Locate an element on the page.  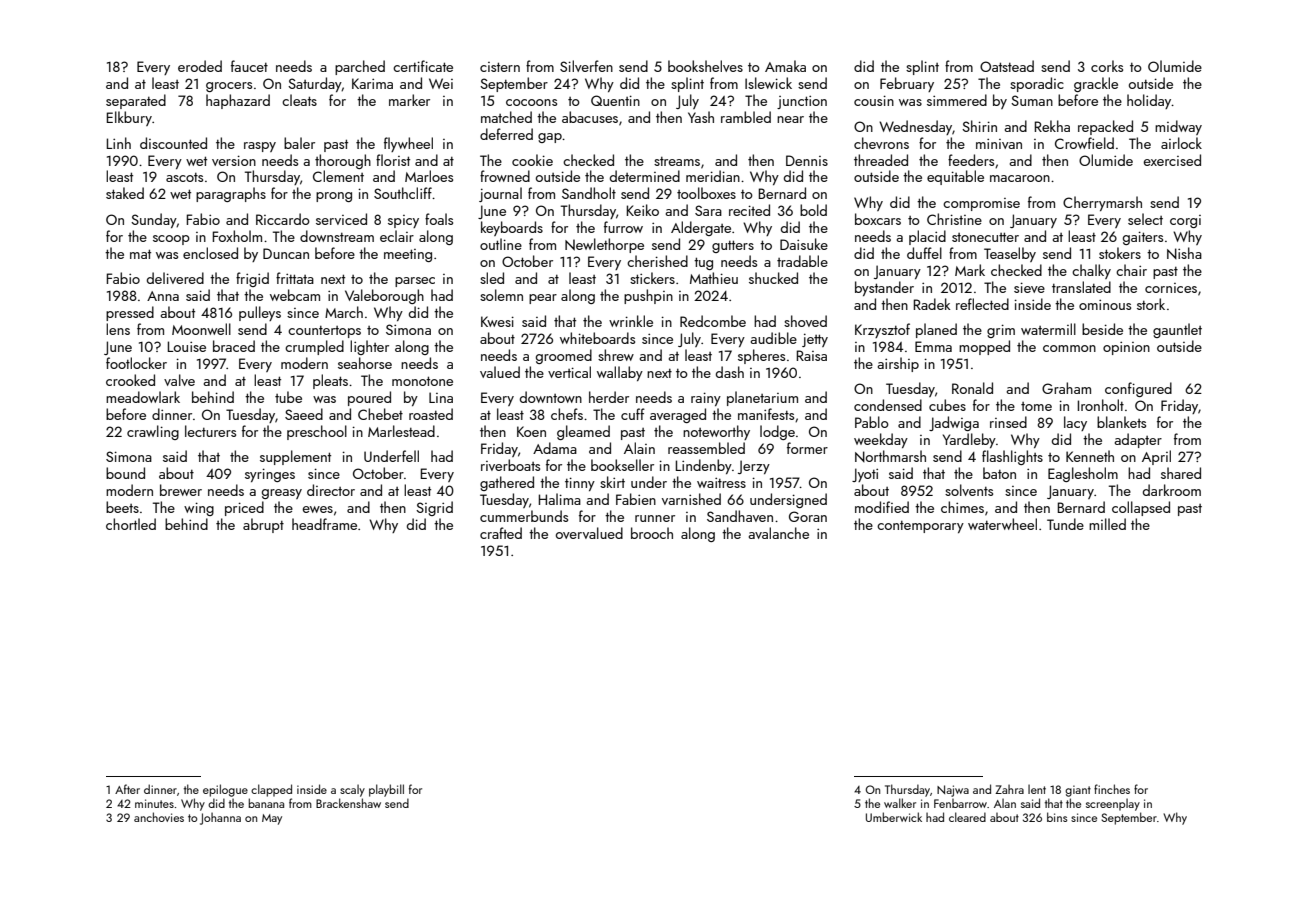
brooch is located at coordinates (652, 533).
